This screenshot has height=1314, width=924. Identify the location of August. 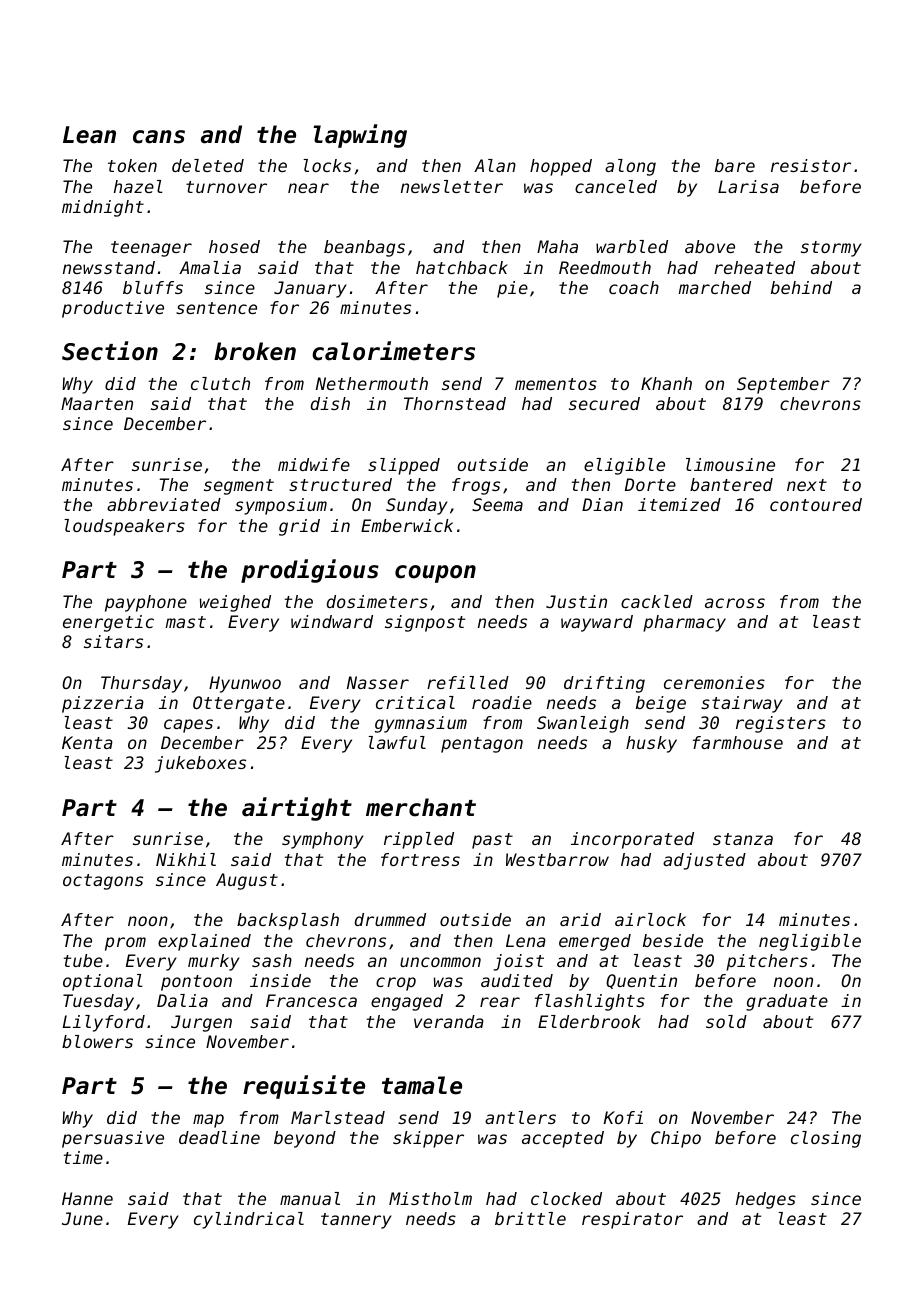
(247, 881).
